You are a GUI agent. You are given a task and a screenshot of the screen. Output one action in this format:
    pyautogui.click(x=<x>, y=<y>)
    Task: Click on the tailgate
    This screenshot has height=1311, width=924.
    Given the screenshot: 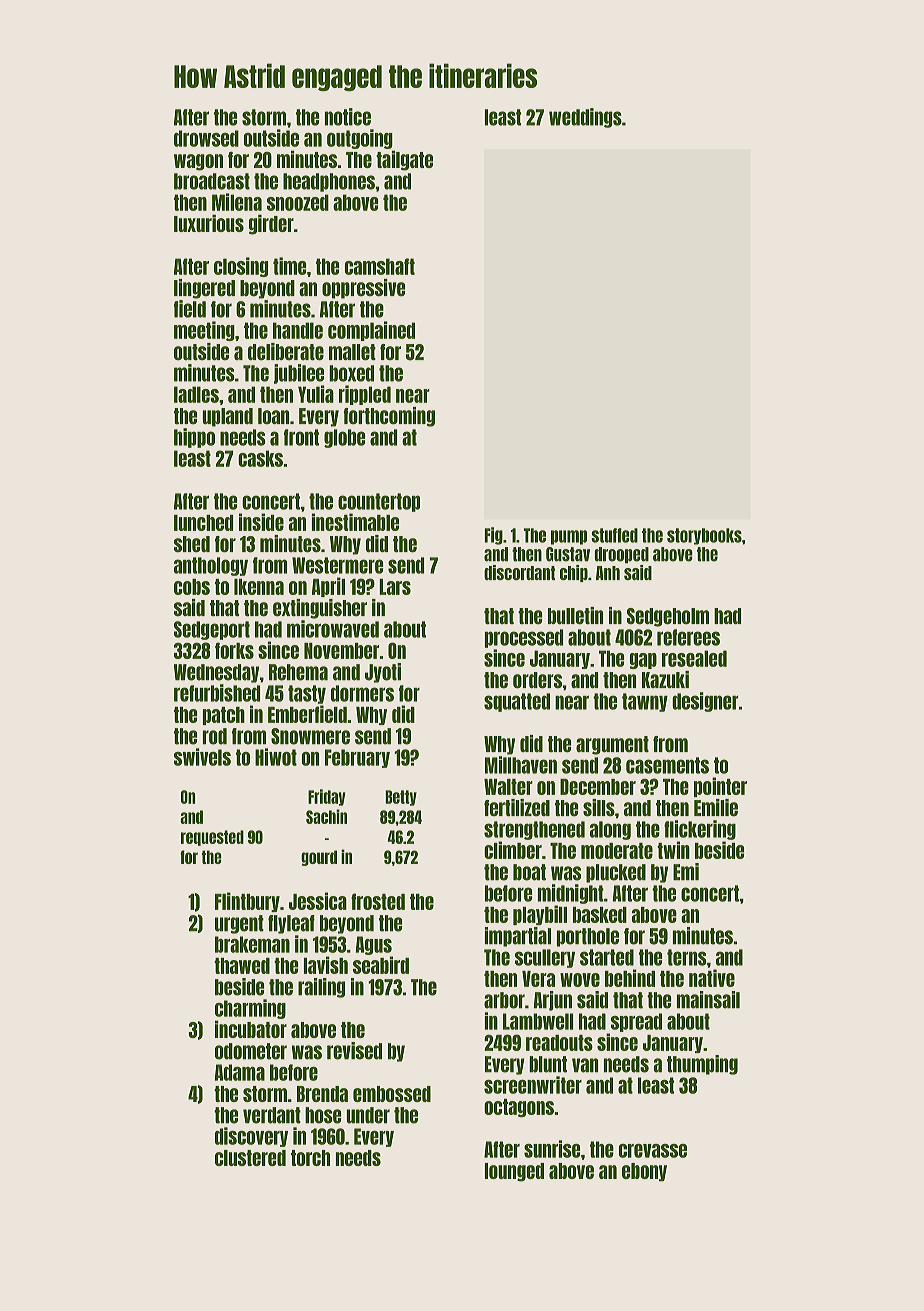 What is the action you would take?
    pyautogui.click(x=404, y=160)
